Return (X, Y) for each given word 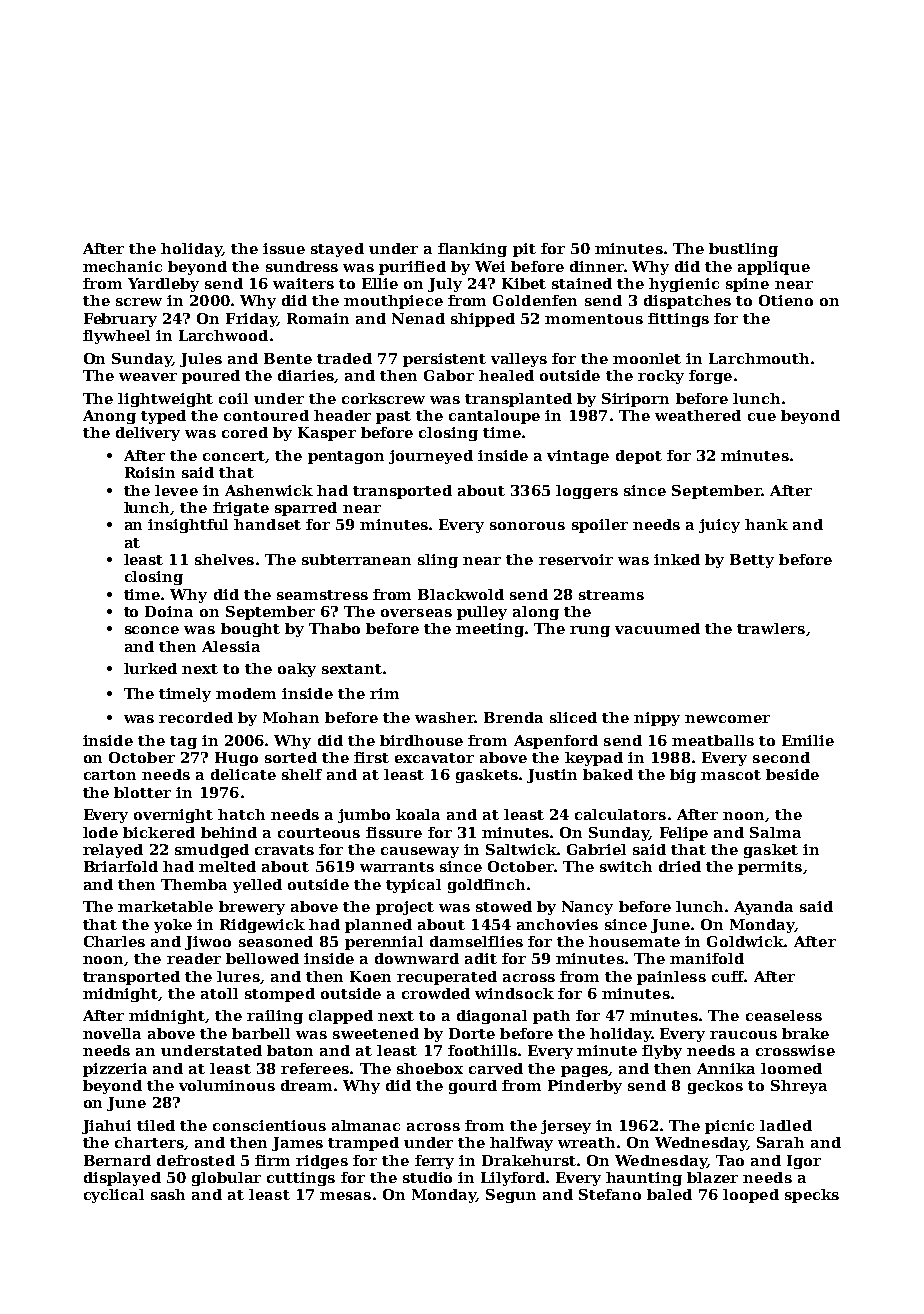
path (551, 1017)
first (371, 757)
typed (163, 417)
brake (805, 1033)
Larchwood (223, 335)
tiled (156, 1125)
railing (275, 1017)
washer (444, 717)
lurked (150, 668)
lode (100, 832)
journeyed (431, 457)
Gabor (449, 375)
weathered (698, 415)
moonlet (647, 358)
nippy (657, 719)
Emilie (808, 740)
